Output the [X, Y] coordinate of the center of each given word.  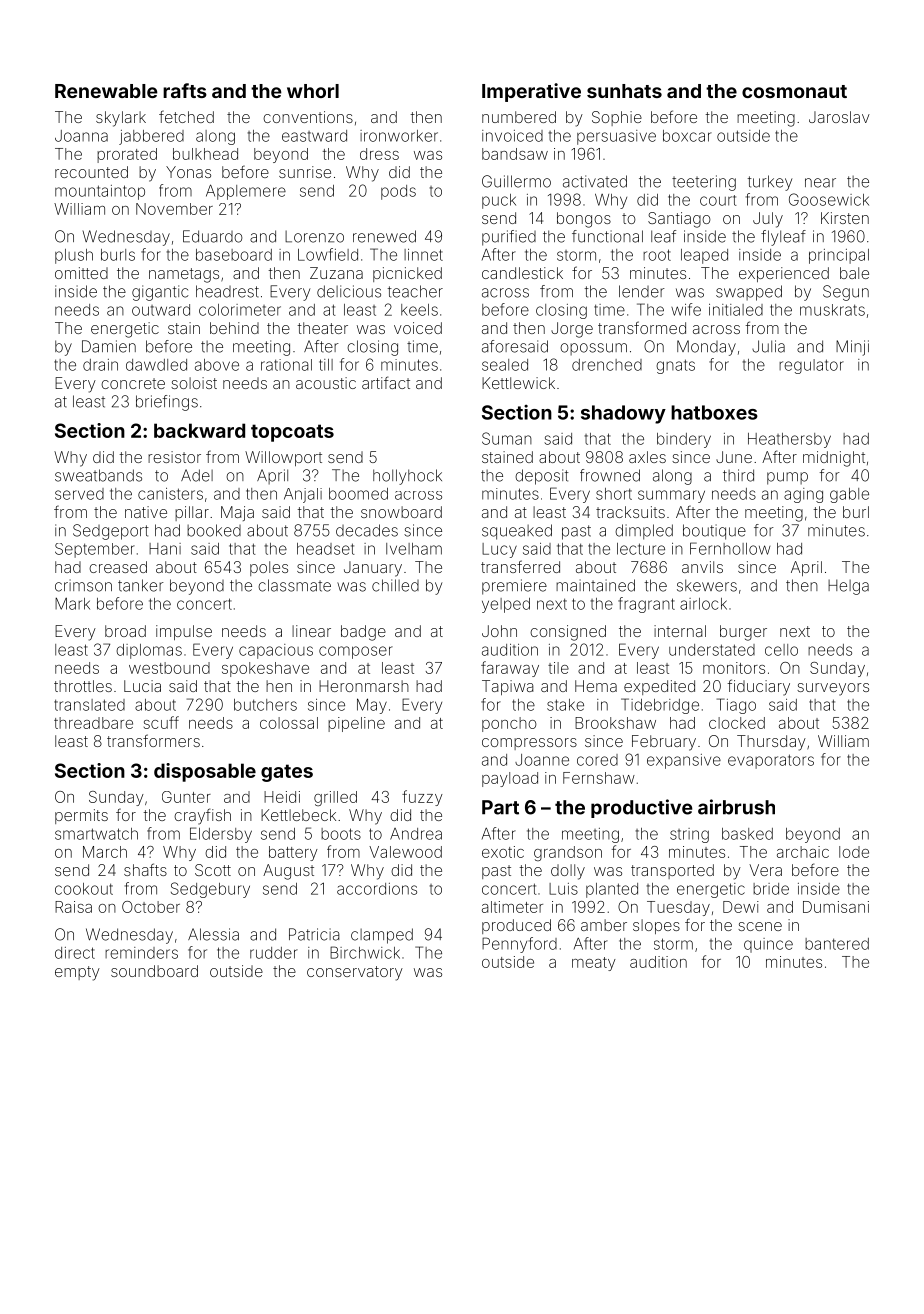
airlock [703, 604]
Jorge [572, 330]
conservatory [355, 973]
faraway [510, 669]
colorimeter [240, 310]
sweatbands [98, 475]
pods [398, 192]
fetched [186, 116]
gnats [675, 366]
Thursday [771, 743]
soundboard [154, 971]
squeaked [517, 532]
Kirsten [845, 218]
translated [89, 705]
